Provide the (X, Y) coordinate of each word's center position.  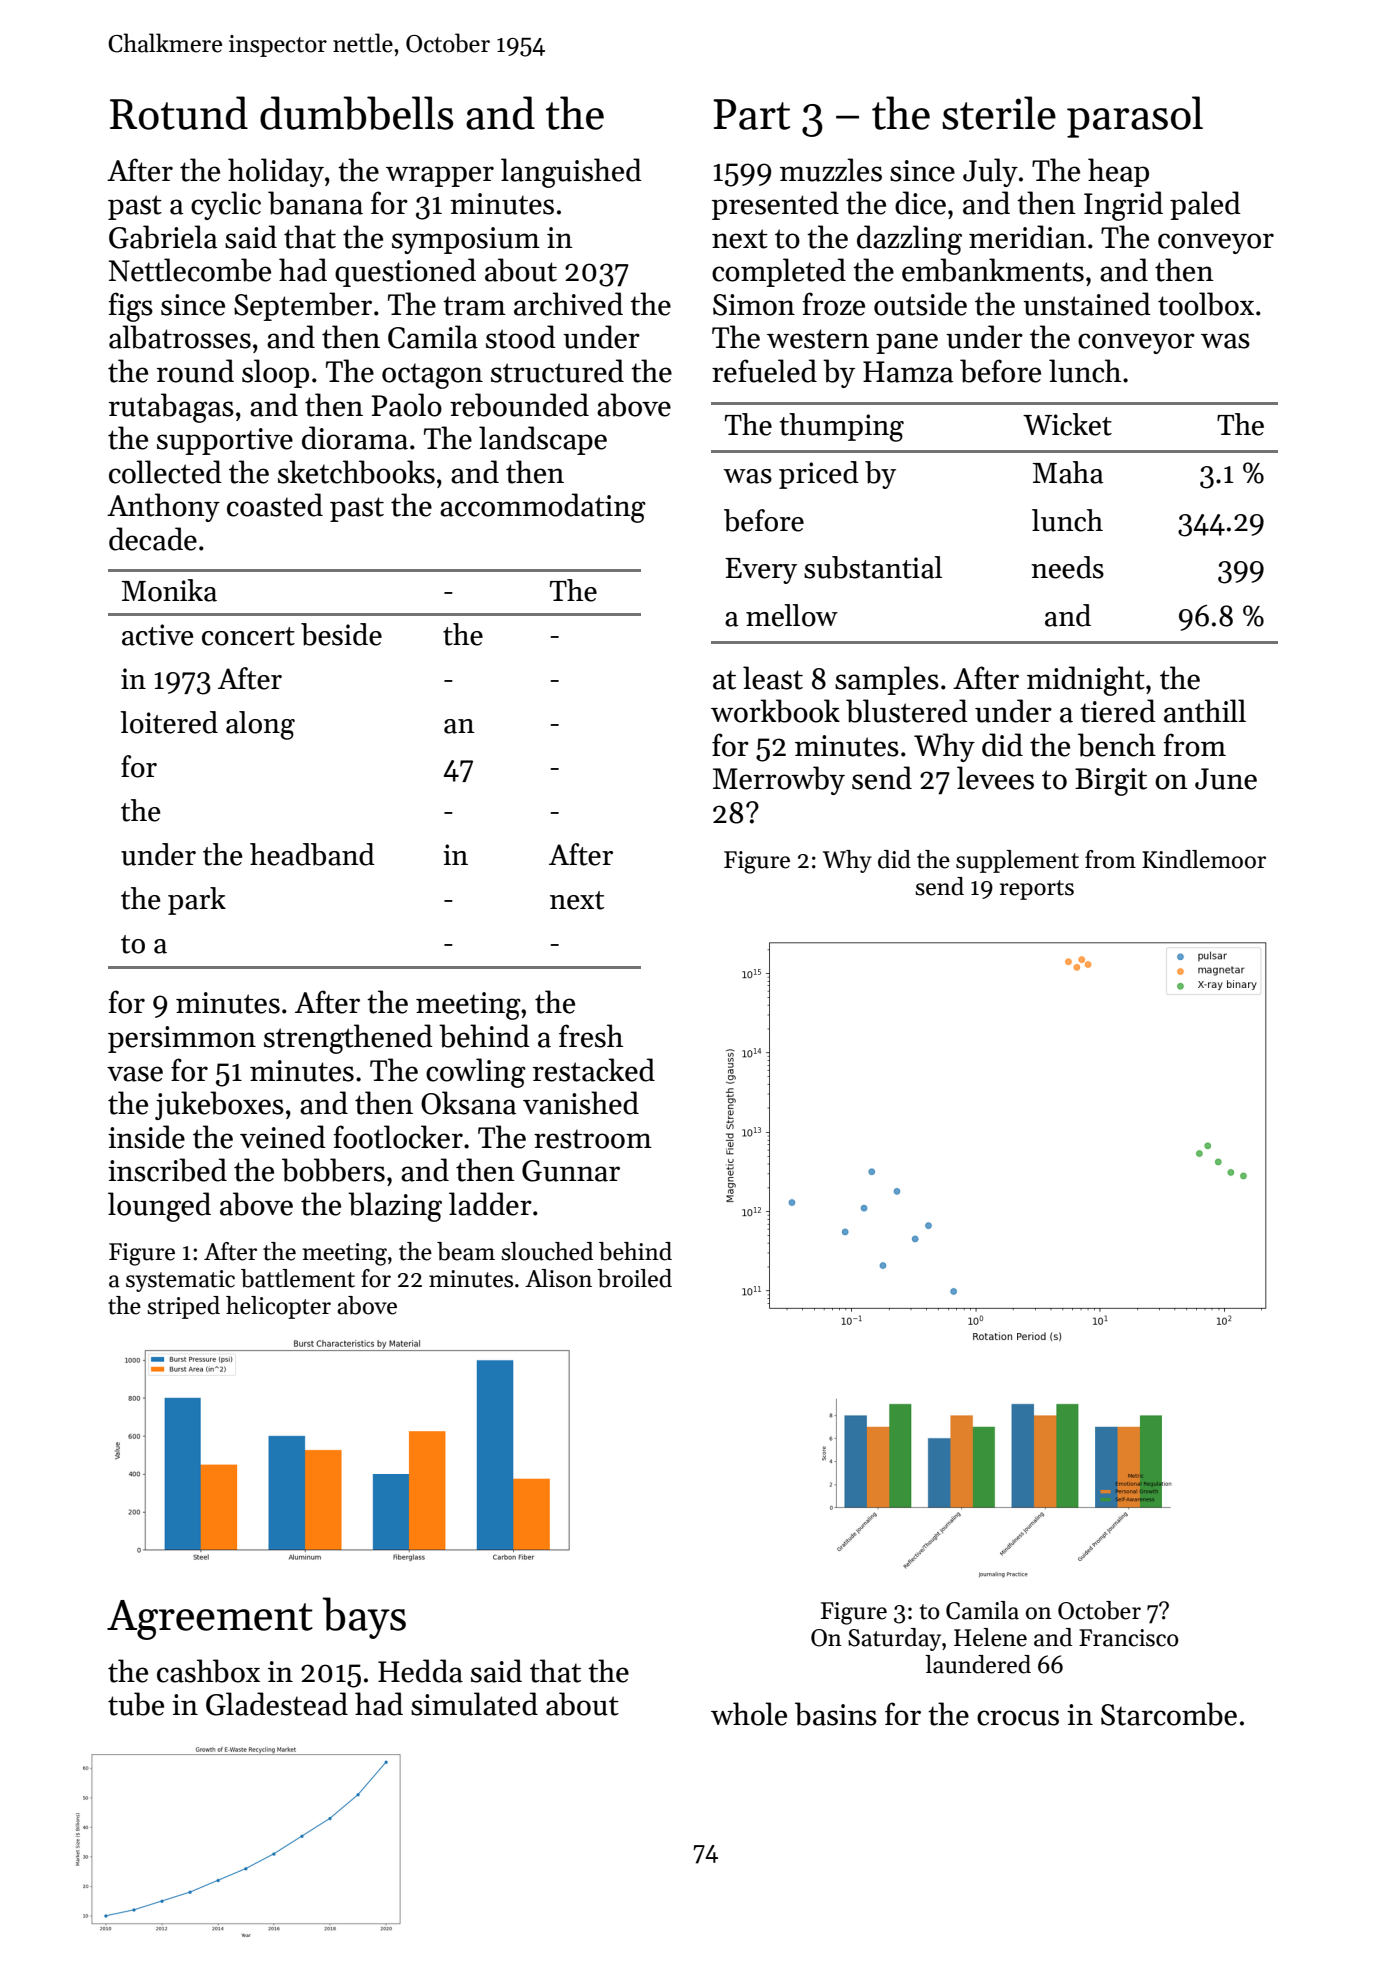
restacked (594, 1070)
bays (364, 1618)
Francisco (1129, 1638)
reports (1037, 890)
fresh (591, 1036)
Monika (169, 590)
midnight (1086, 681)
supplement (1017, 861)
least (773, 678)
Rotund (179, 113)
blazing (395, 1207)
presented (775, 205)
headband (312, 854)
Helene (990, 1637)
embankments (993, 270)
